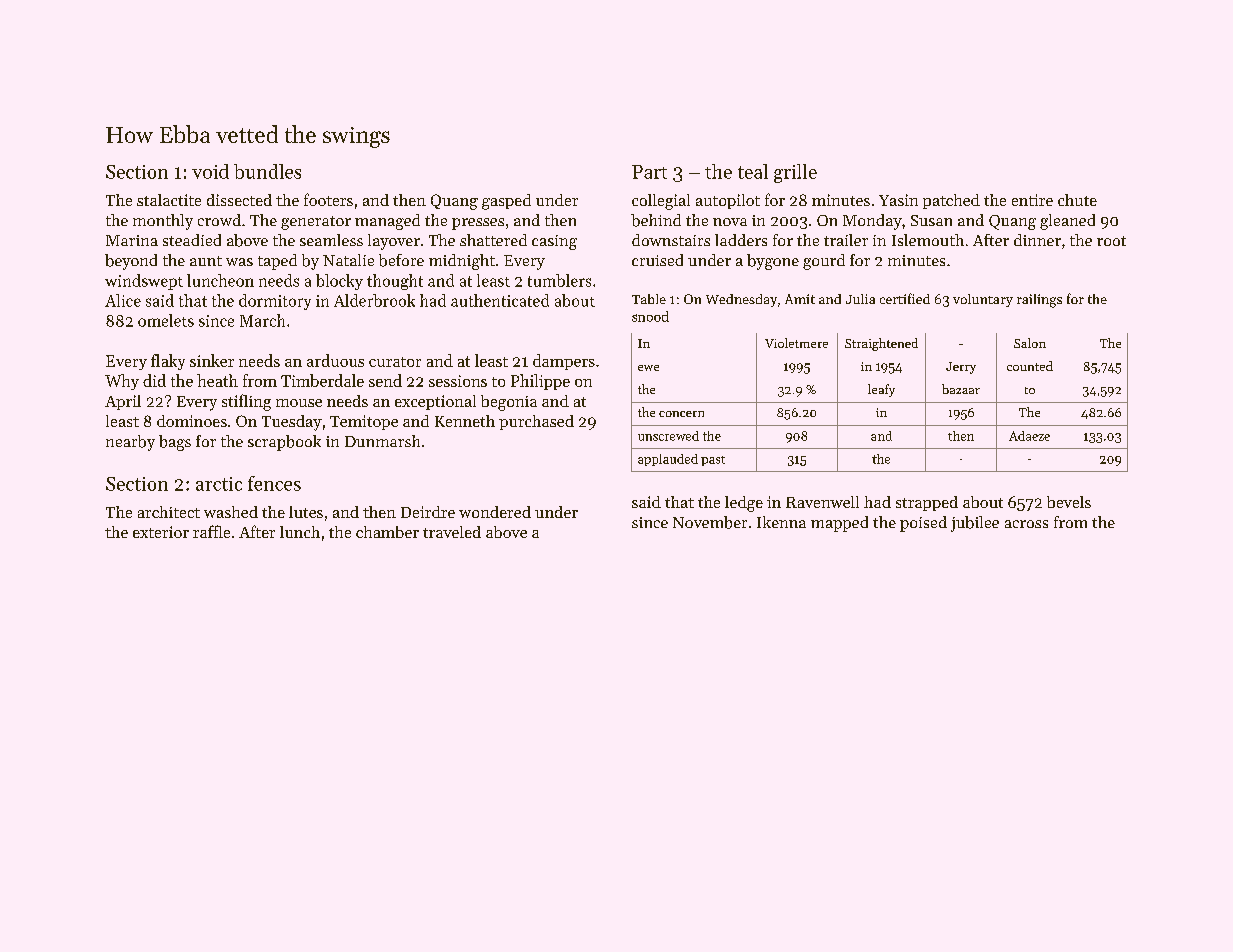  Describe the element at coordinates (796, 343) in the document. I see `Violetmere` at that location.
